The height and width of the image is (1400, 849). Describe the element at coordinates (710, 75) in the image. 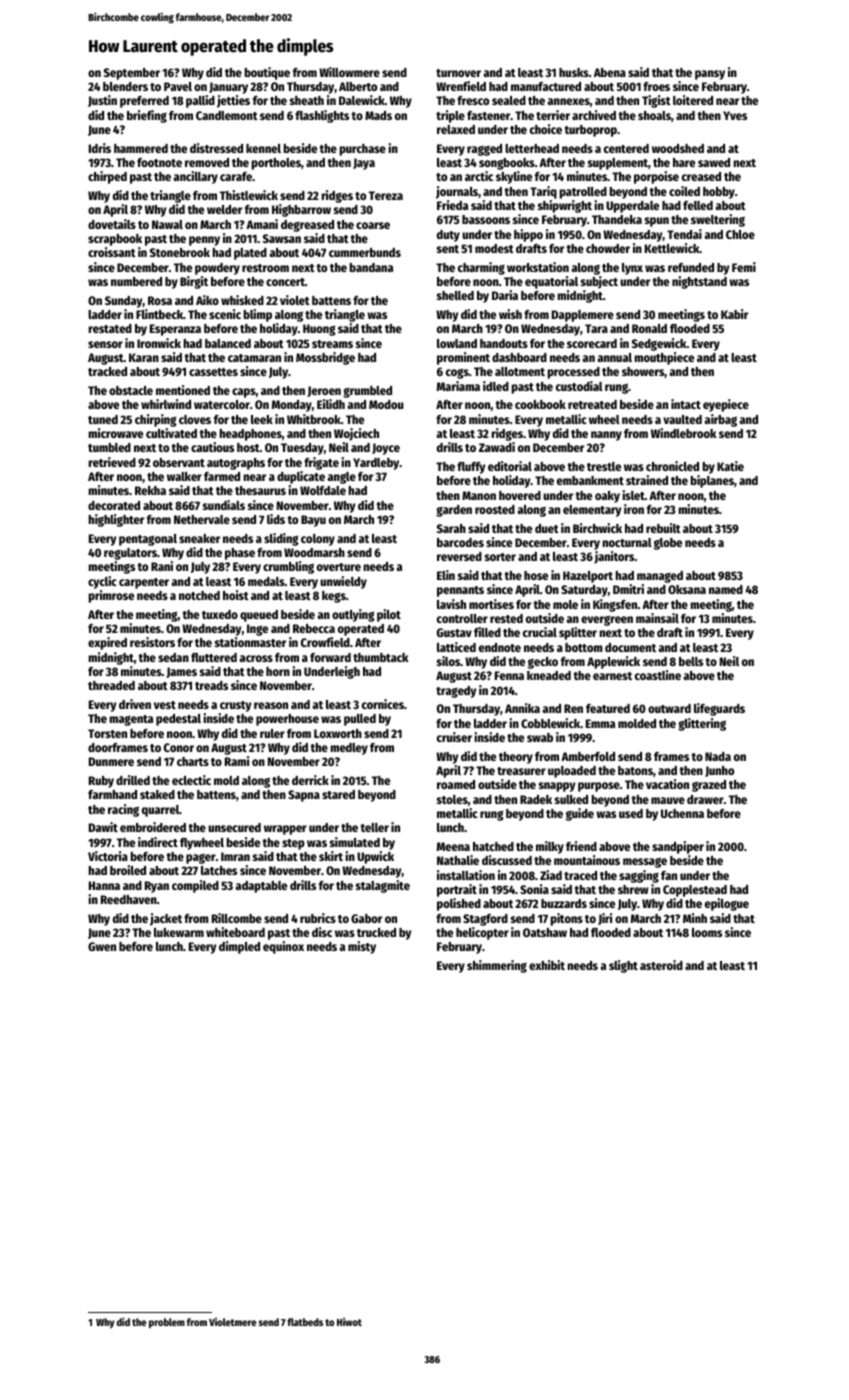

I see `pansy` at that location.
